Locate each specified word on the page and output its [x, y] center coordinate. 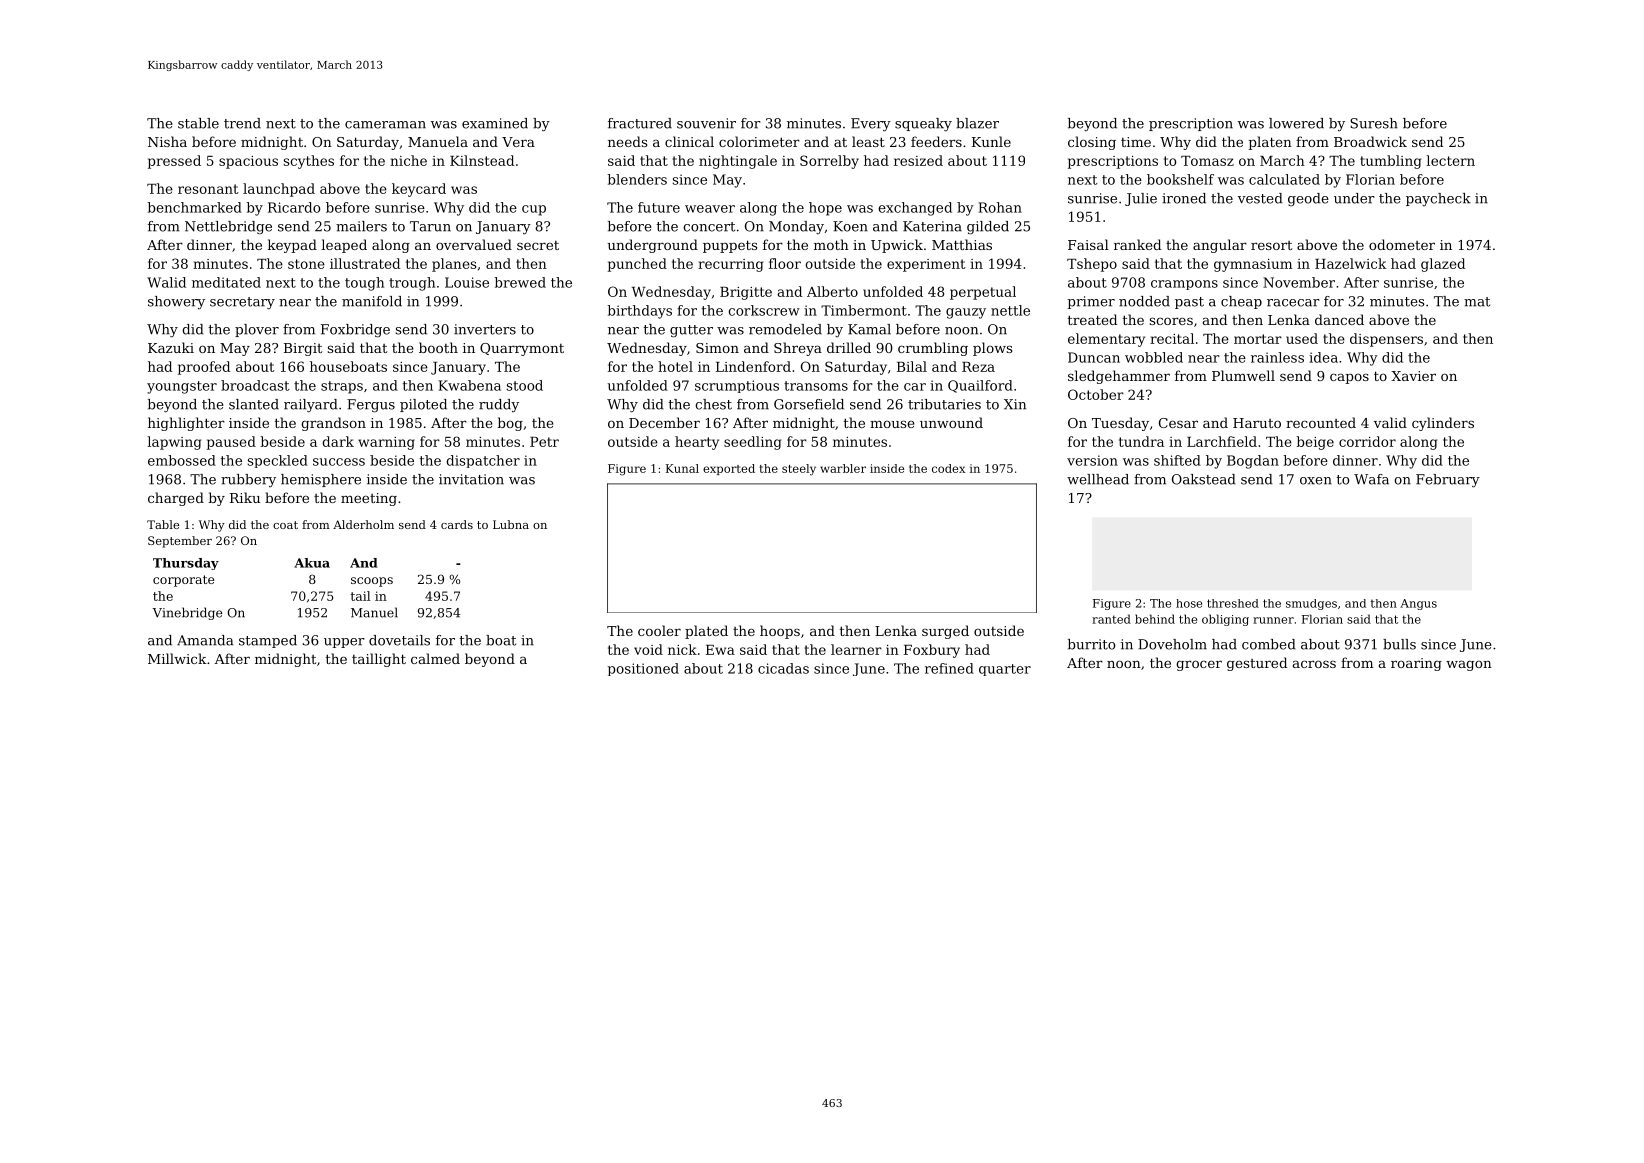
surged [945, 632]
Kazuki [171, 347]
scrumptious [737, 386]
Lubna [511, 524]
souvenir [706, 123]
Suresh [1374, 123]
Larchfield [1222, 441]
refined [949, 668]
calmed [435, 658]
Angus [1418, 604]
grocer [1199, 665]
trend [242, 123]
